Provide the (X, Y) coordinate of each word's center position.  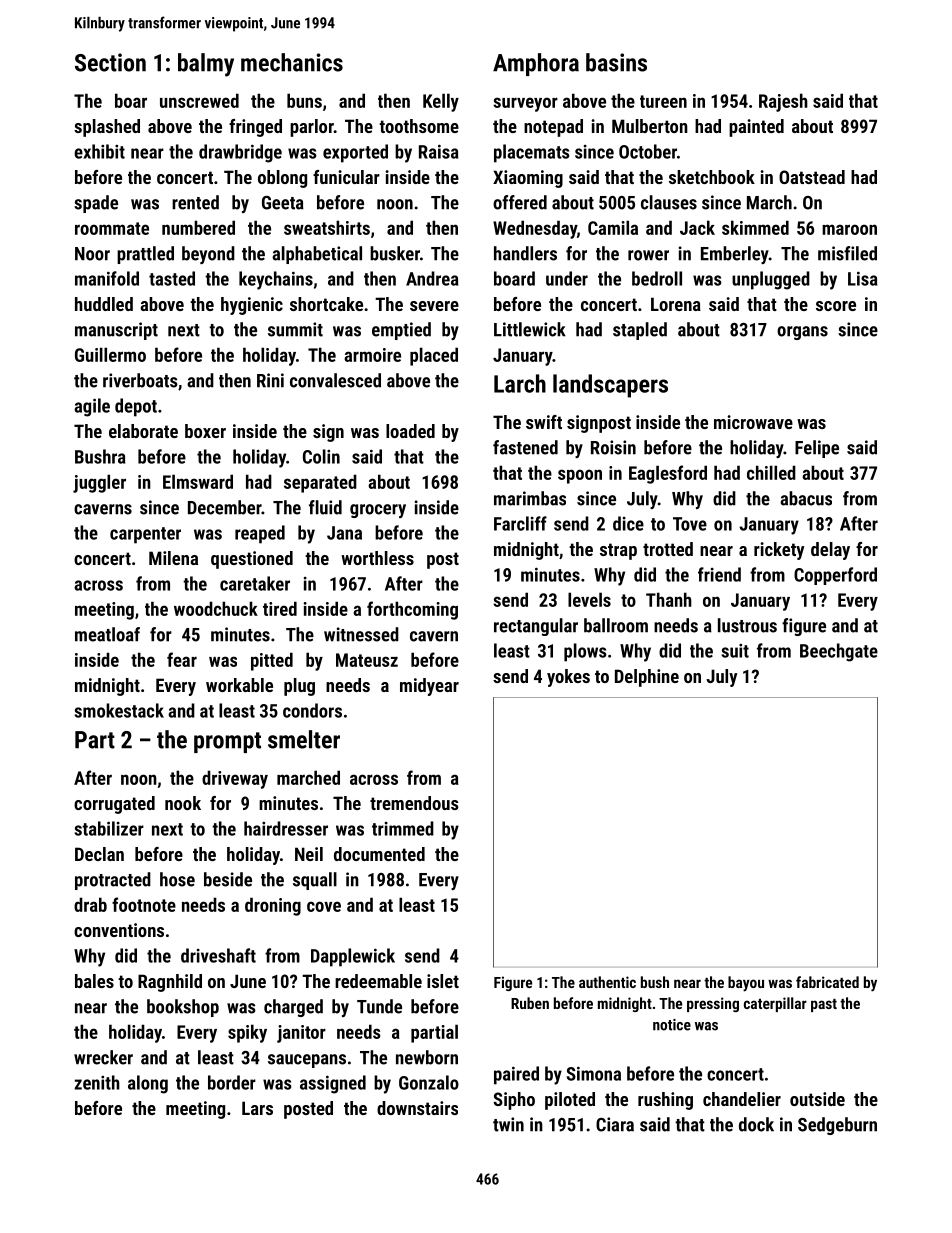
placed (434, 356)
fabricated (827, 982)
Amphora (536, 64)
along (148, 1084)
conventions (119, 930)
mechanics (292, 62)
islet (443, 981)
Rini (270, 380)
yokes (568, 678)
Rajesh (783, 102)
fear (182, 659)
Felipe (817, 449)
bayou (746, 984)
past (824, 1005)
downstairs (417, 1108)
